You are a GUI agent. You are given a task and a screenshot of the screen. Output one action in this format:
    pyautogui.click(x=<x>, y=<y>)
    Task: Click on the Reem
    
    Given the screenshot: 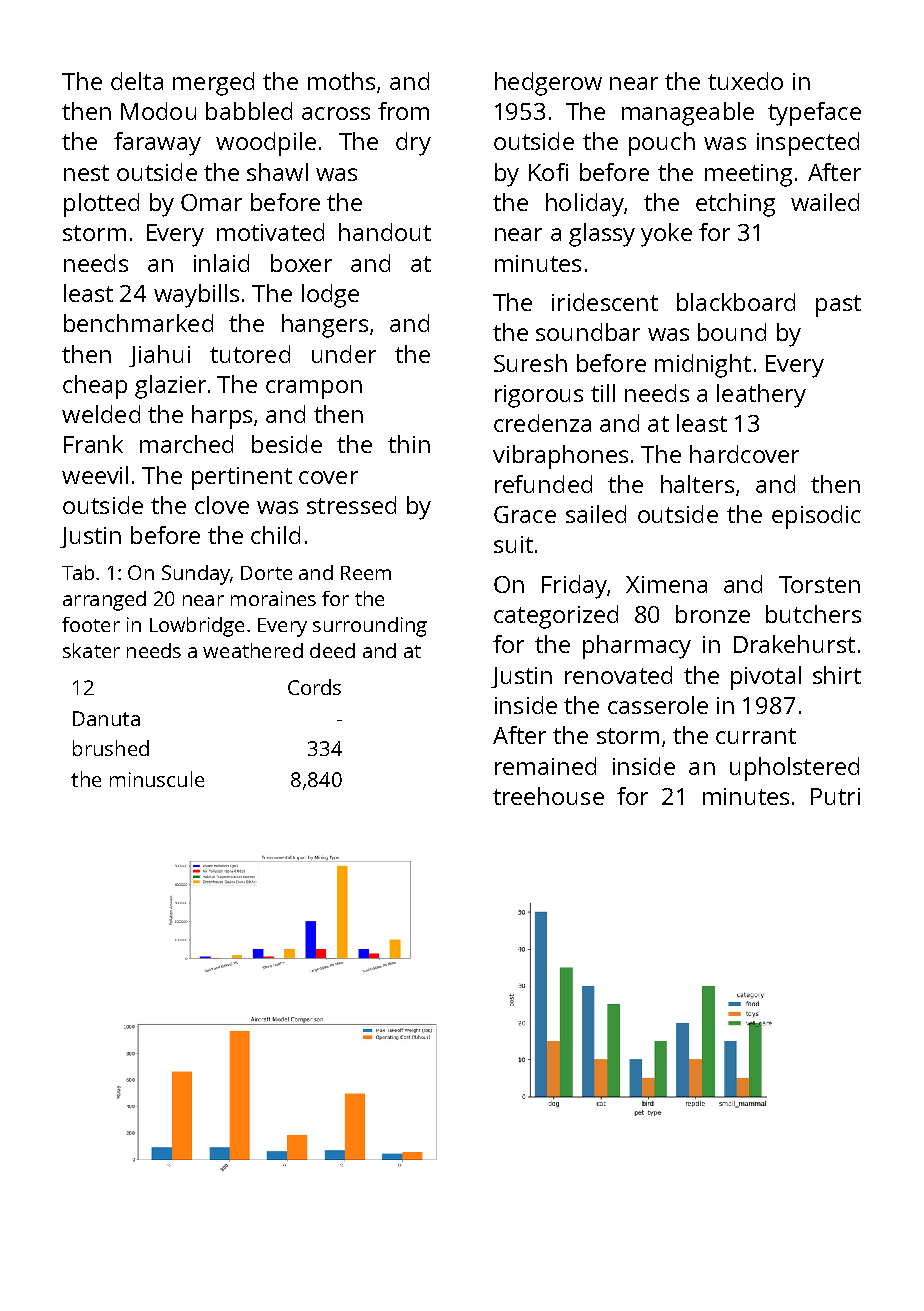 What is the action you would take?
    pyautogui.click(x=366, y=573)
